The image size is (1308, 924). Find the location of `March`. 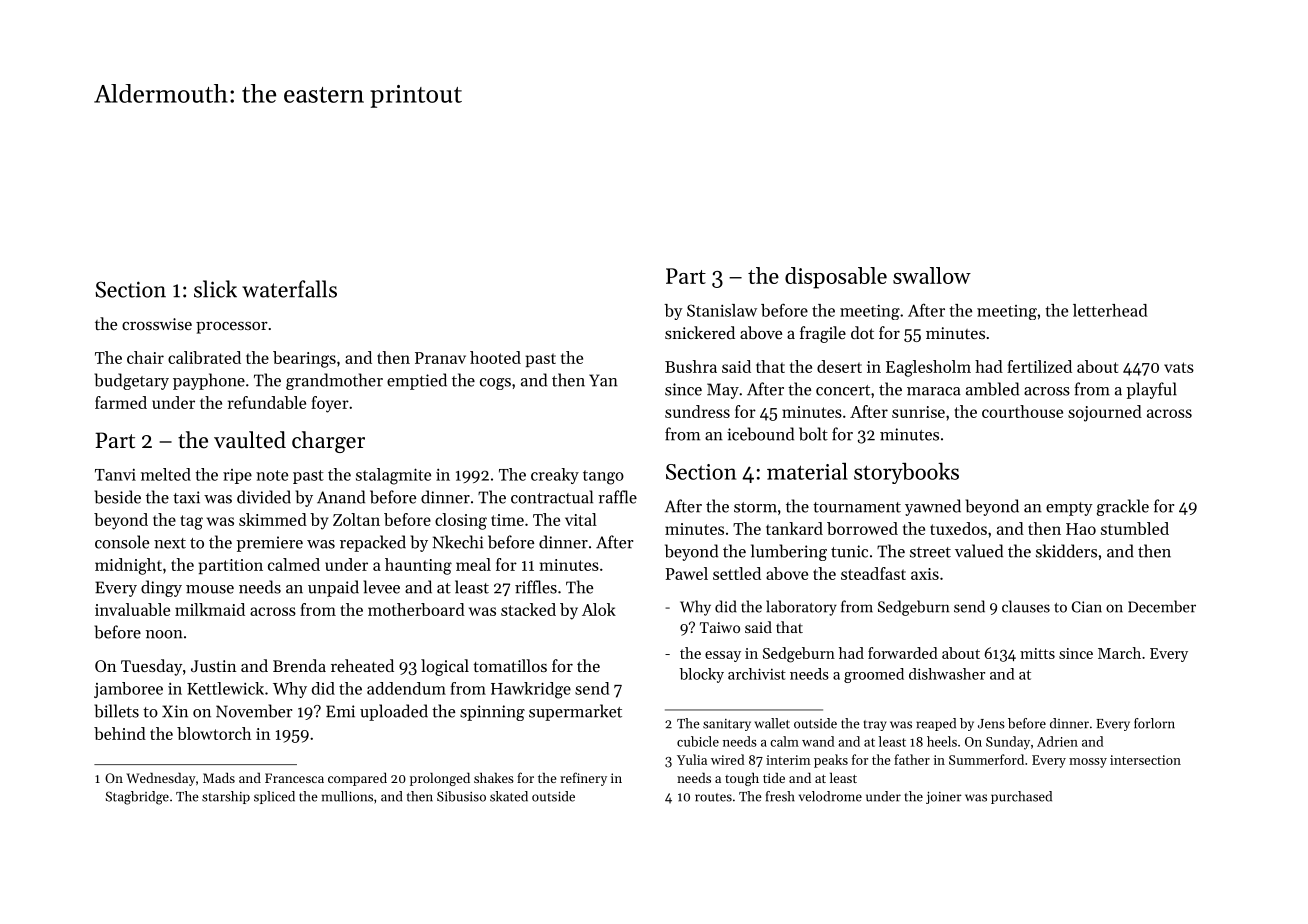

March is located at coordinates (1119, 653).
